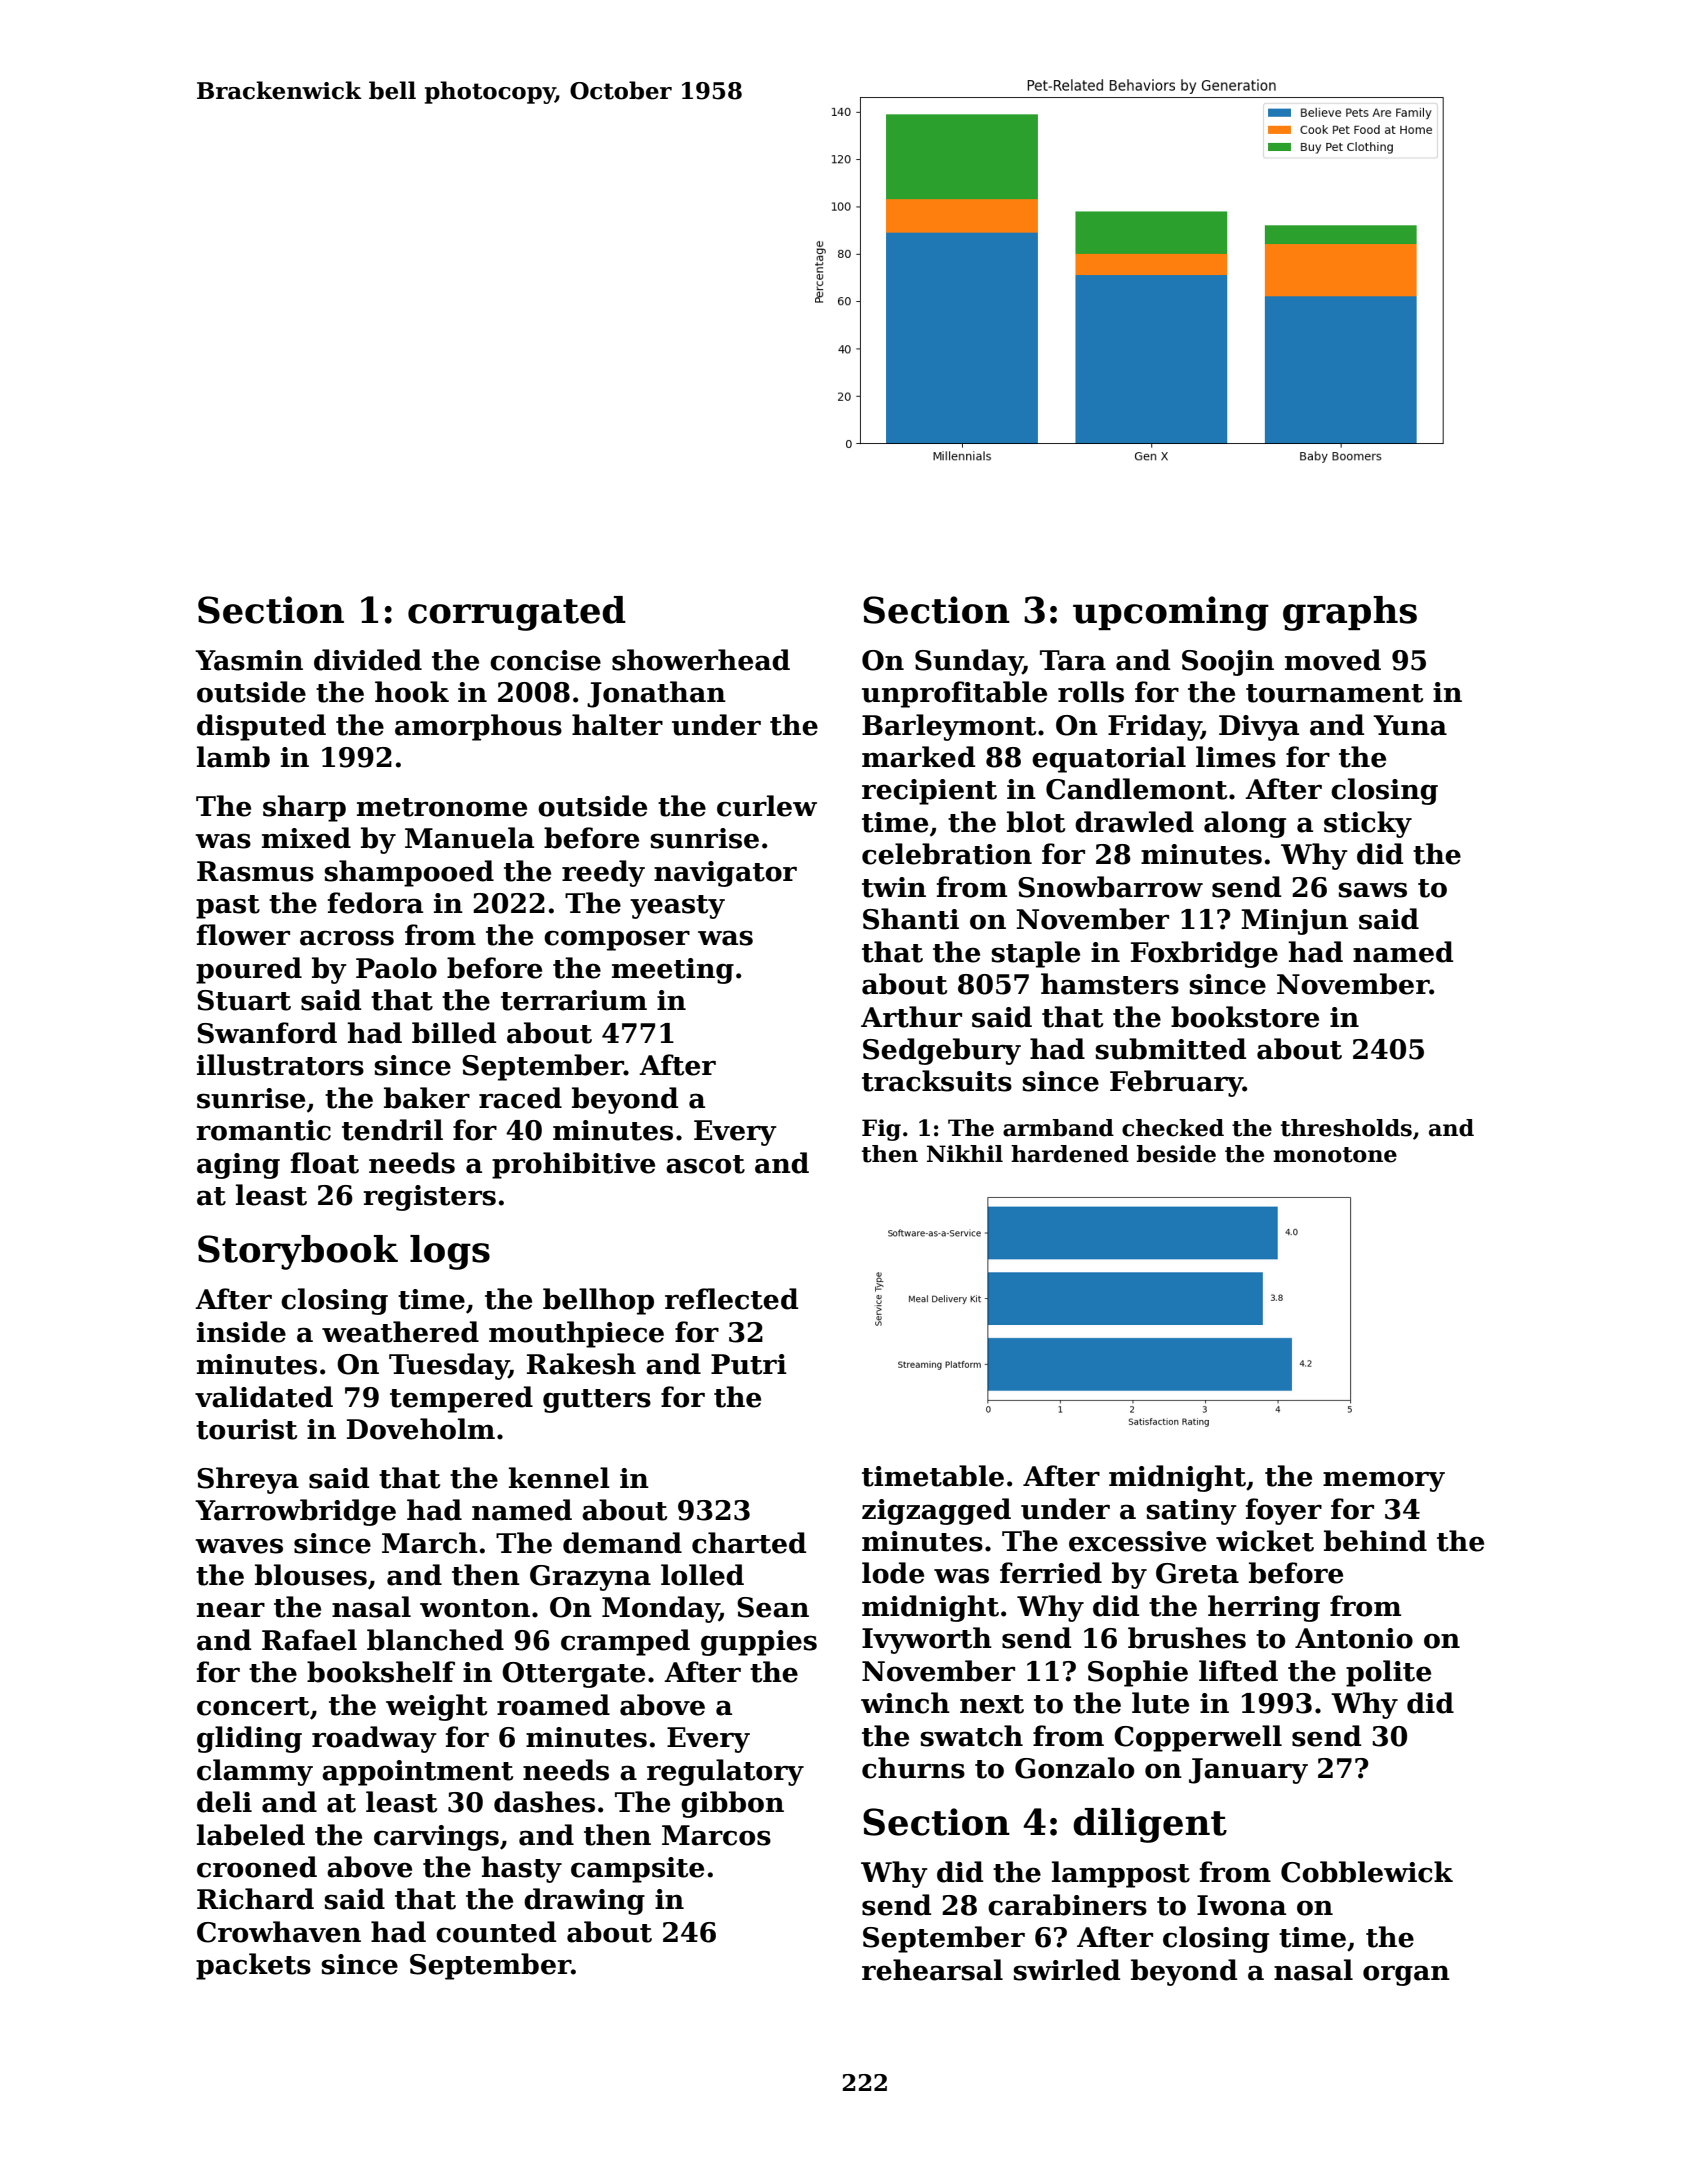 The height and width of the page is (2178, 1683). What do you see at coordinates (517, 613) in the page?
I see `corrugated` at bounding box center [517, 613].
